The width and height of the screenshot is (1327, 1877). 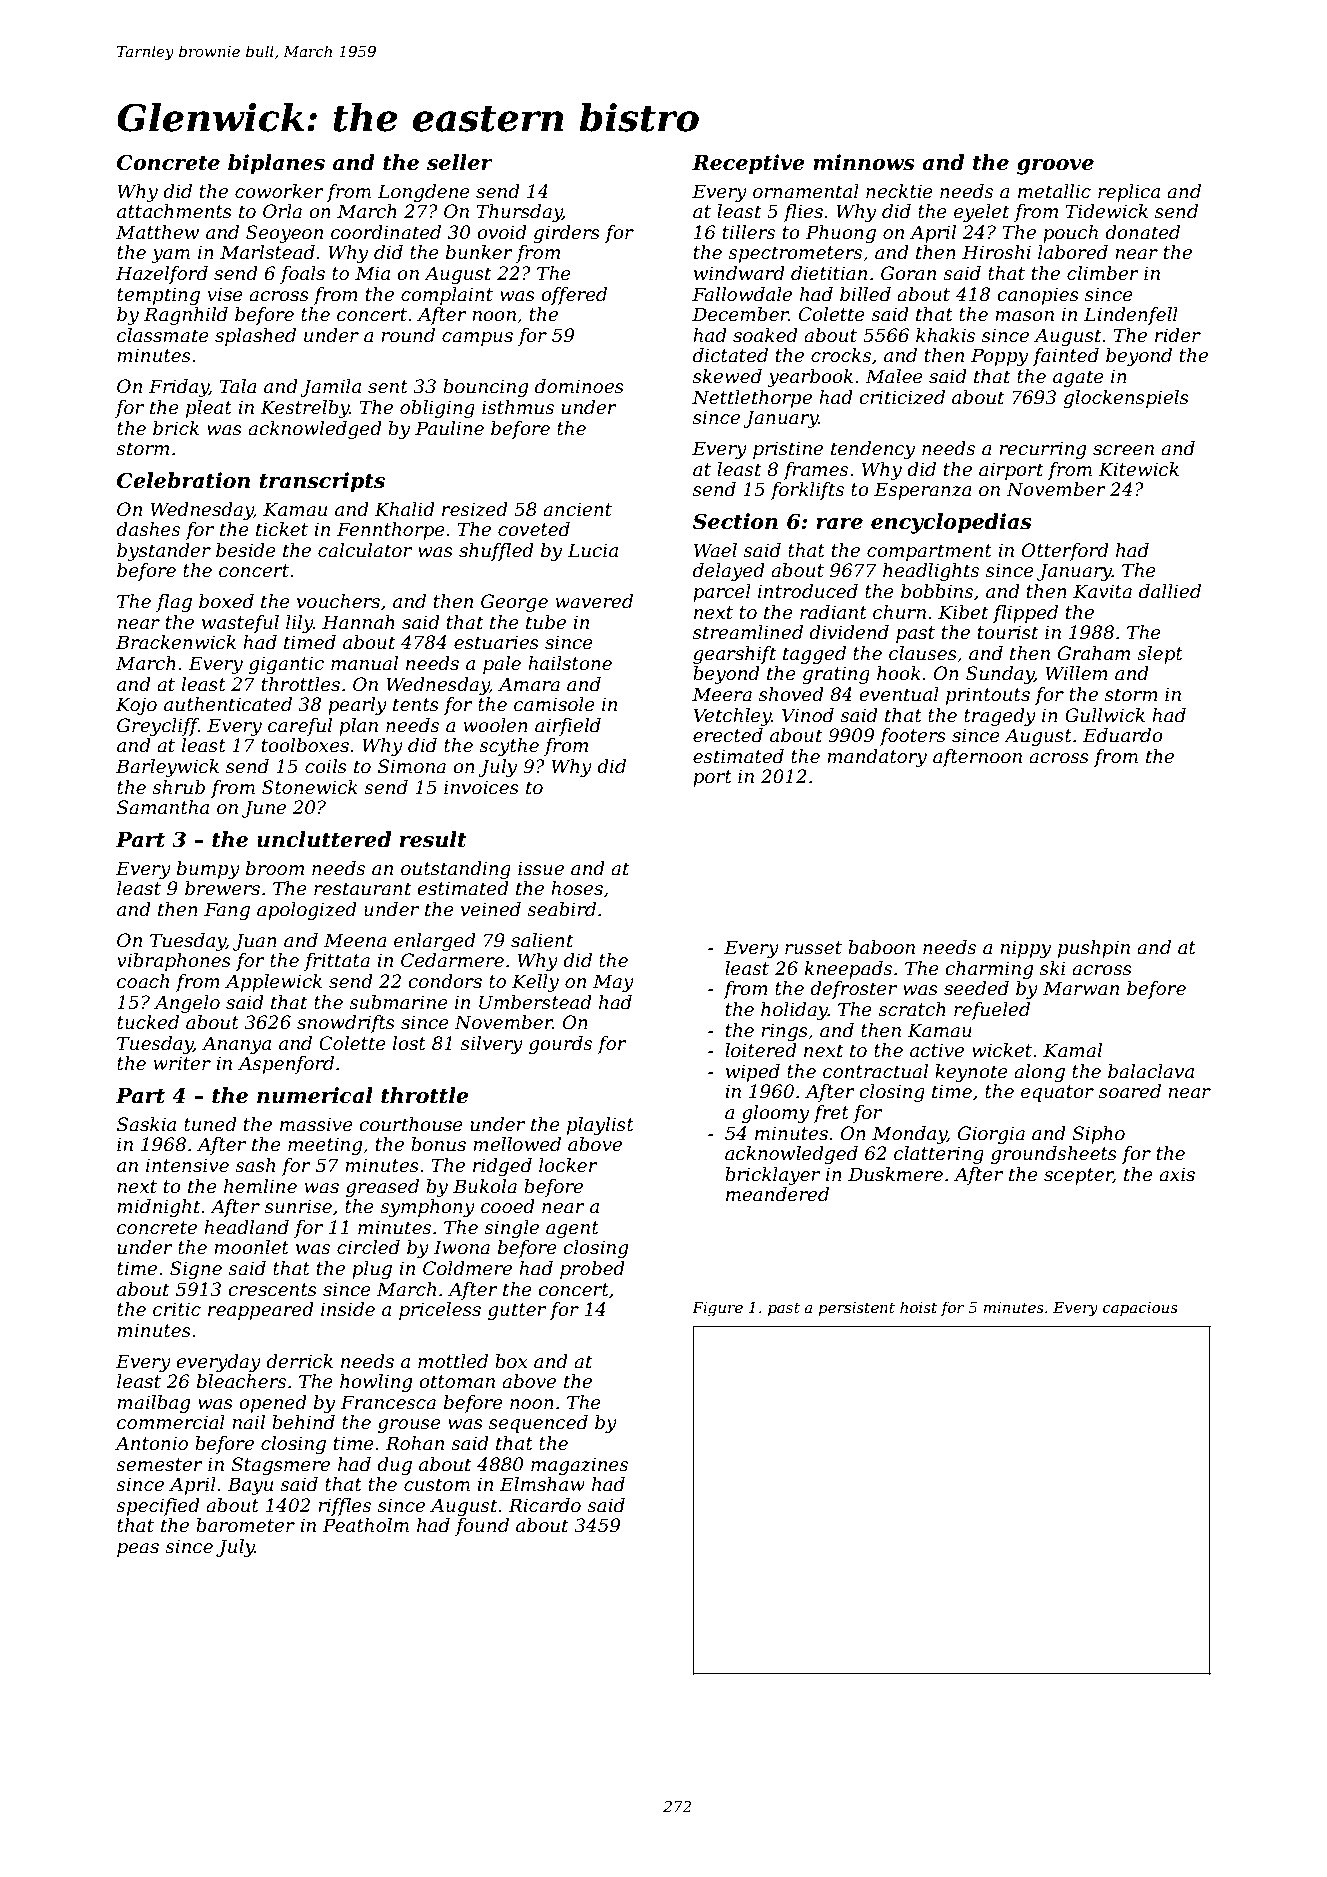 I want to click on reappeared, so click(x=261, y=1311).
